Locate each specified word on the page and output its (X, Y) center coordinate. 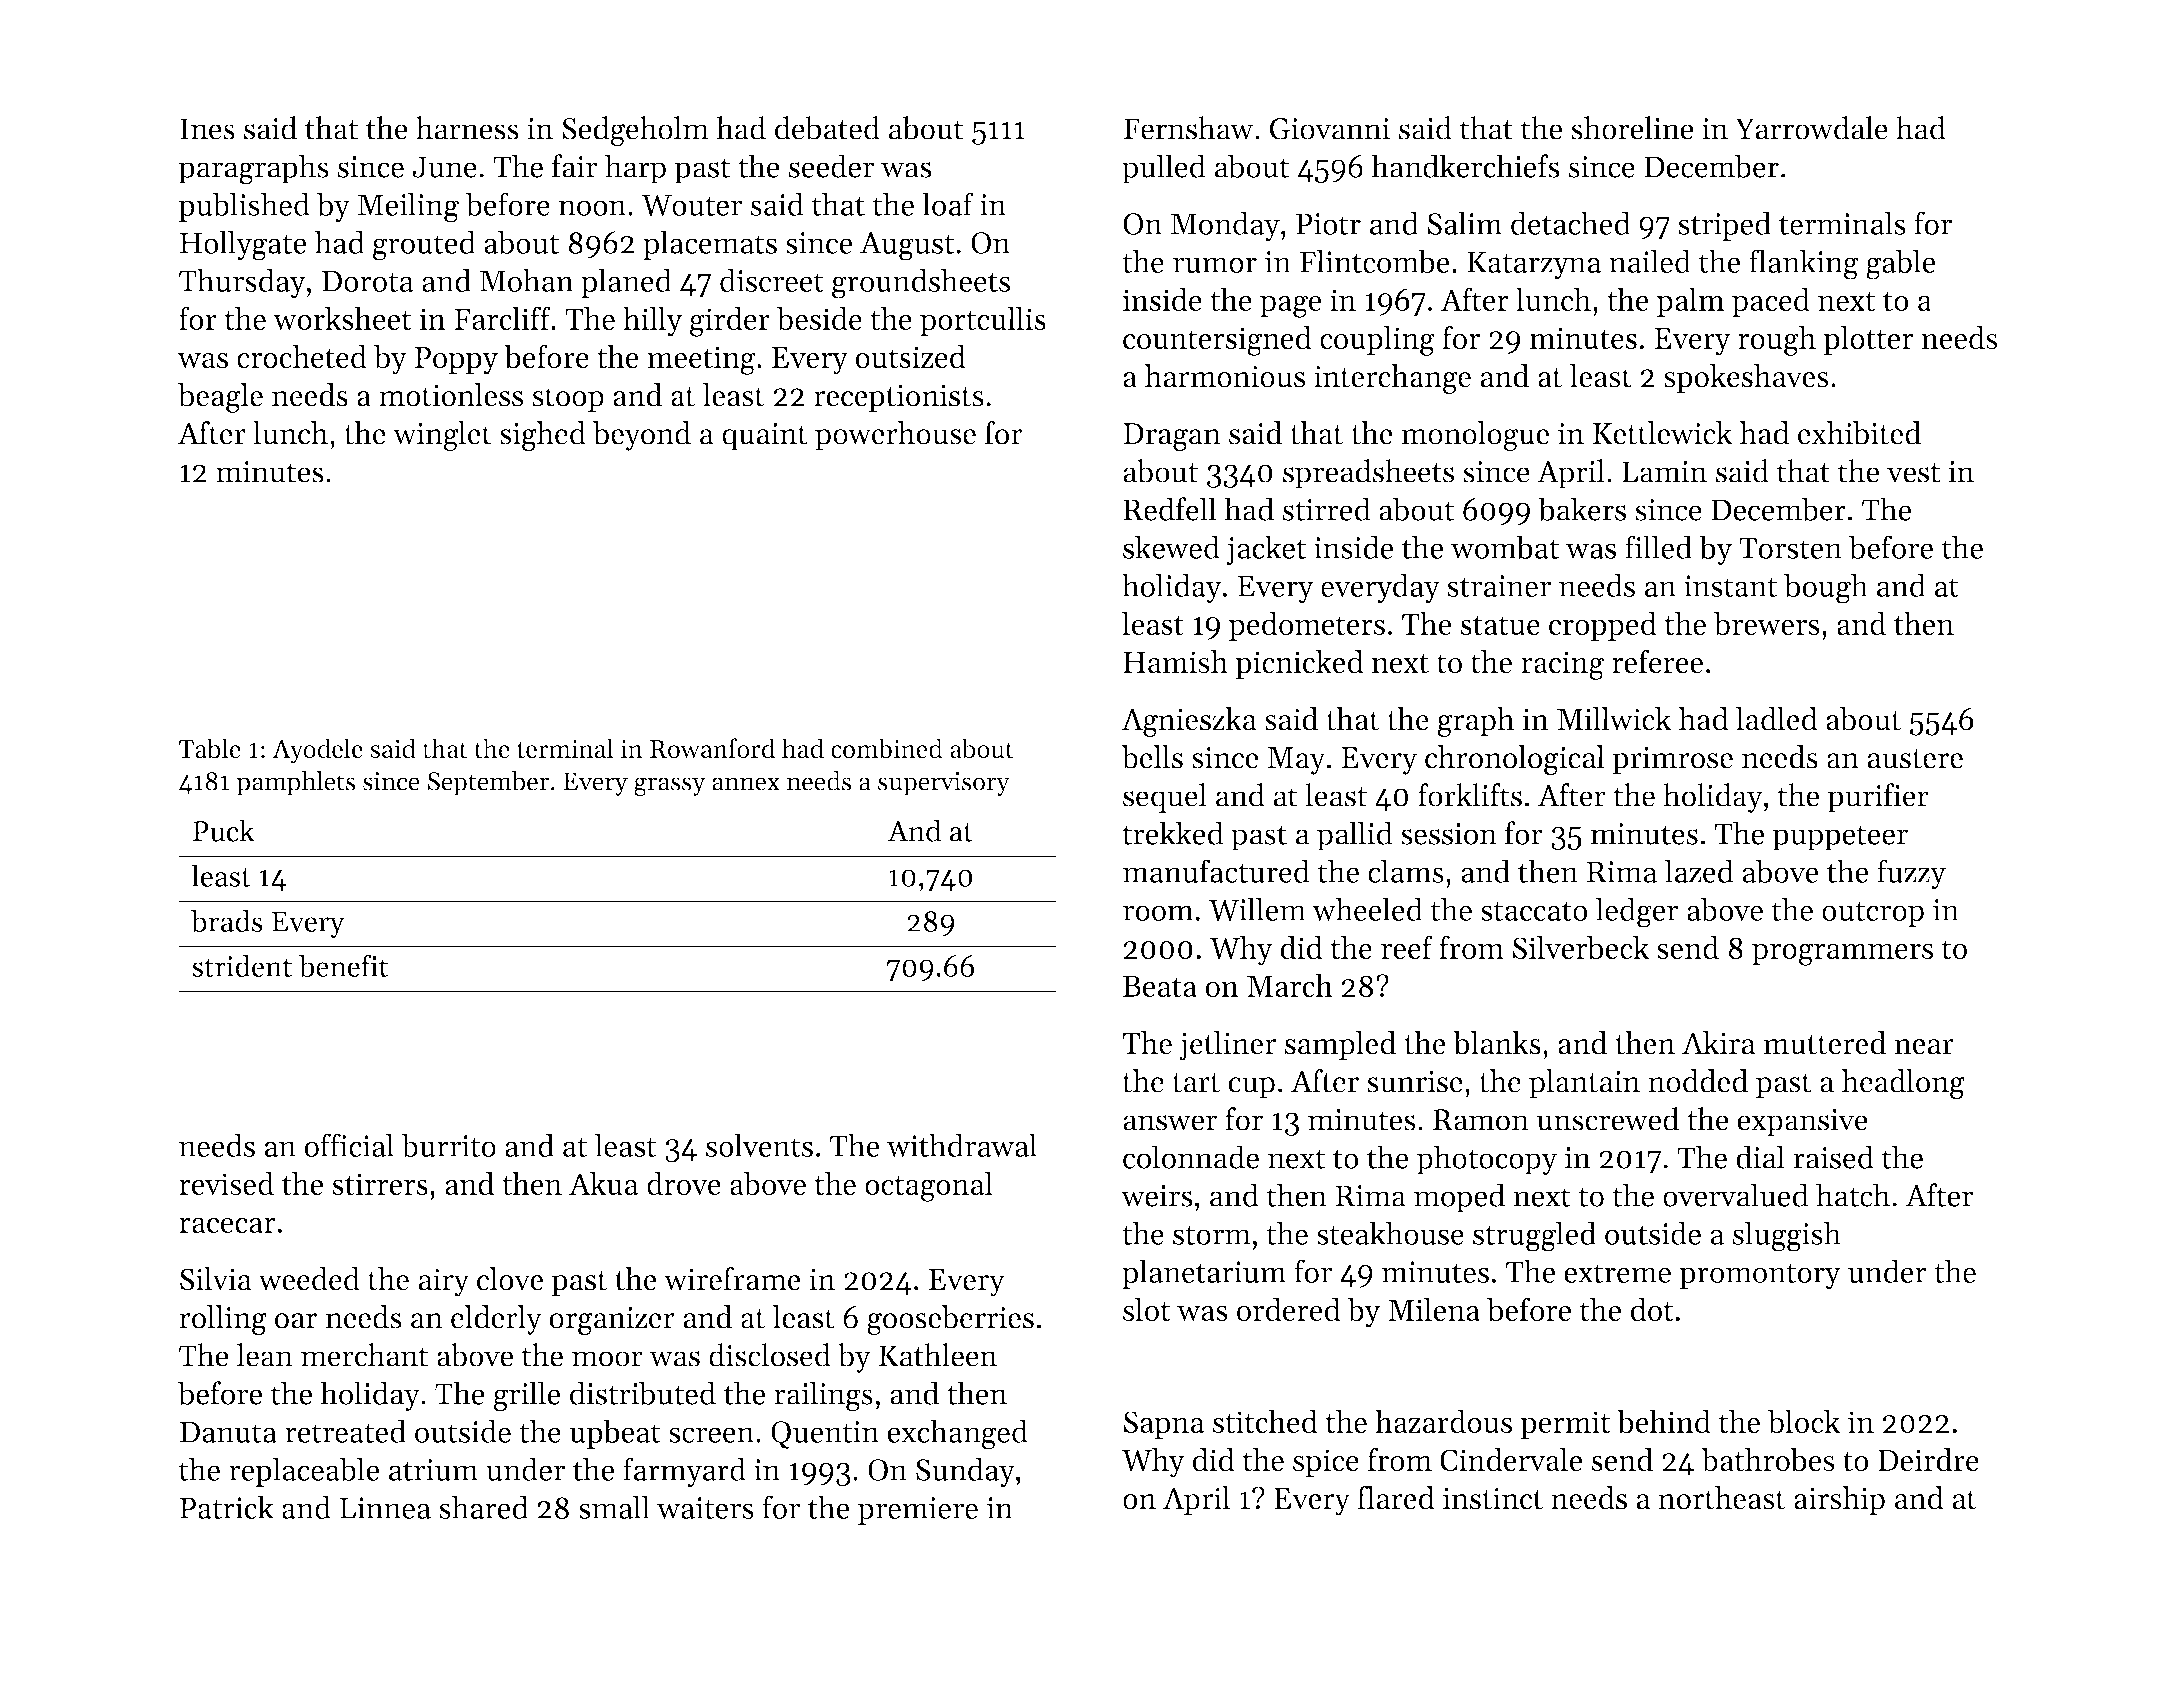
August (907, 246)
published (244, 207)
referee (1657, 661)
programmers (1842, 954)
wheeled (1367, 909)
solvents (759, 1145)
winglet (442, 436)
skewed (1171, 547)
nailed (1650, 261)
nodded (1698, 1081)
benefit (344, 965)
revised (226, 1183)
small (614, 1507)
